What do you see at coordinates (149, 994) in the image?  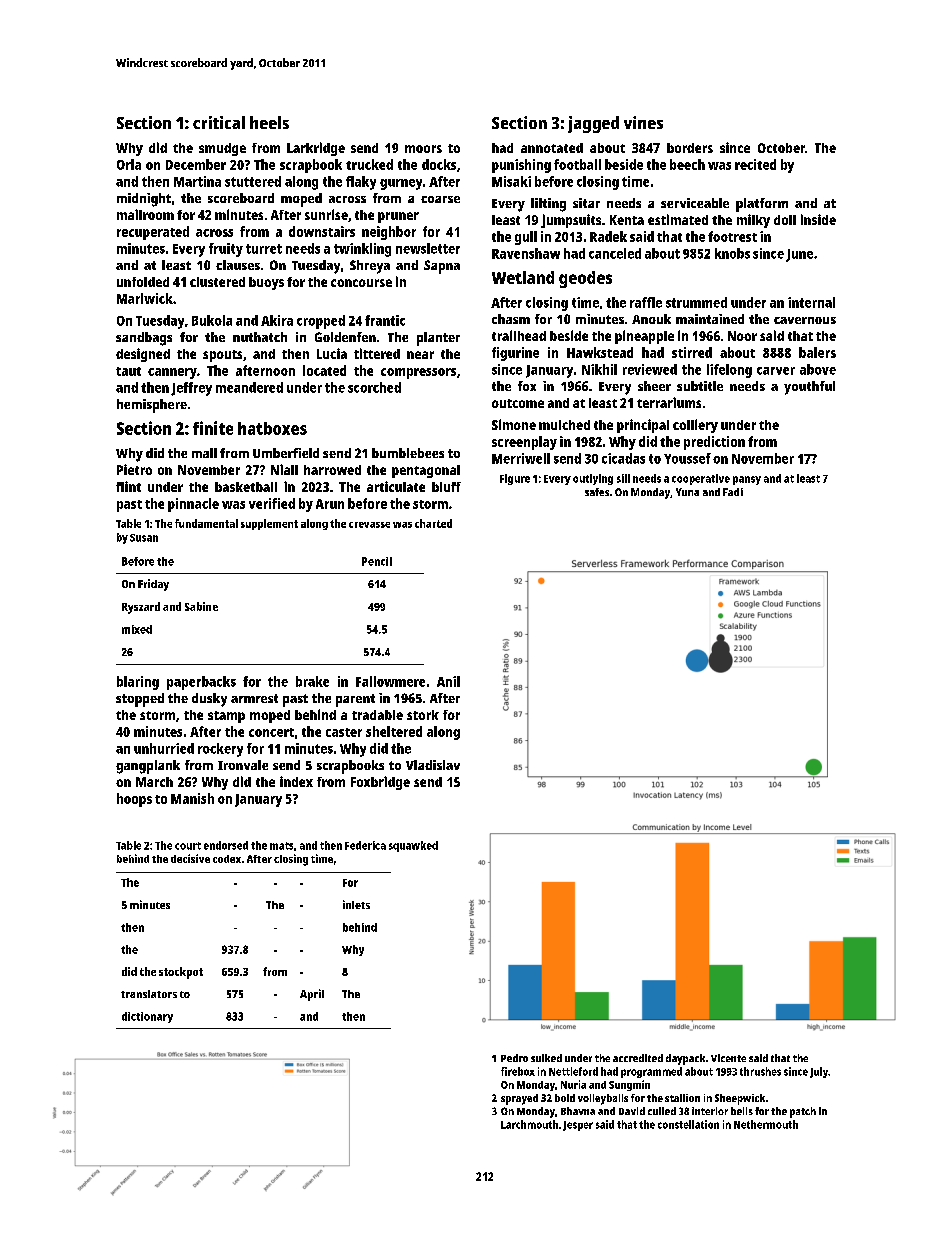 I see `translators` at bounding box center [149, 994].
